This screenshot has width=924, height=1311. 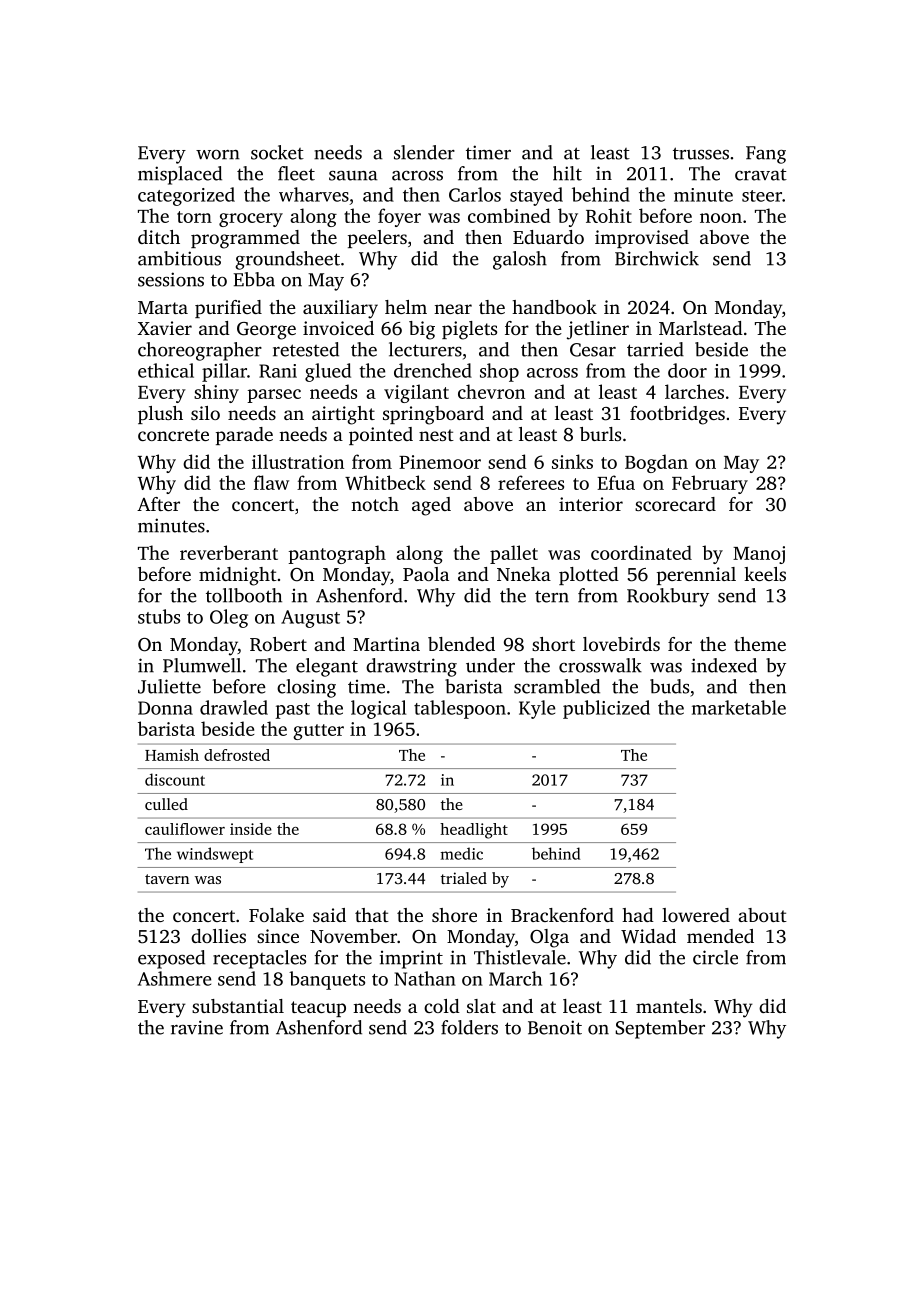 I want to click on marketable, so click(x=739, y=707).
